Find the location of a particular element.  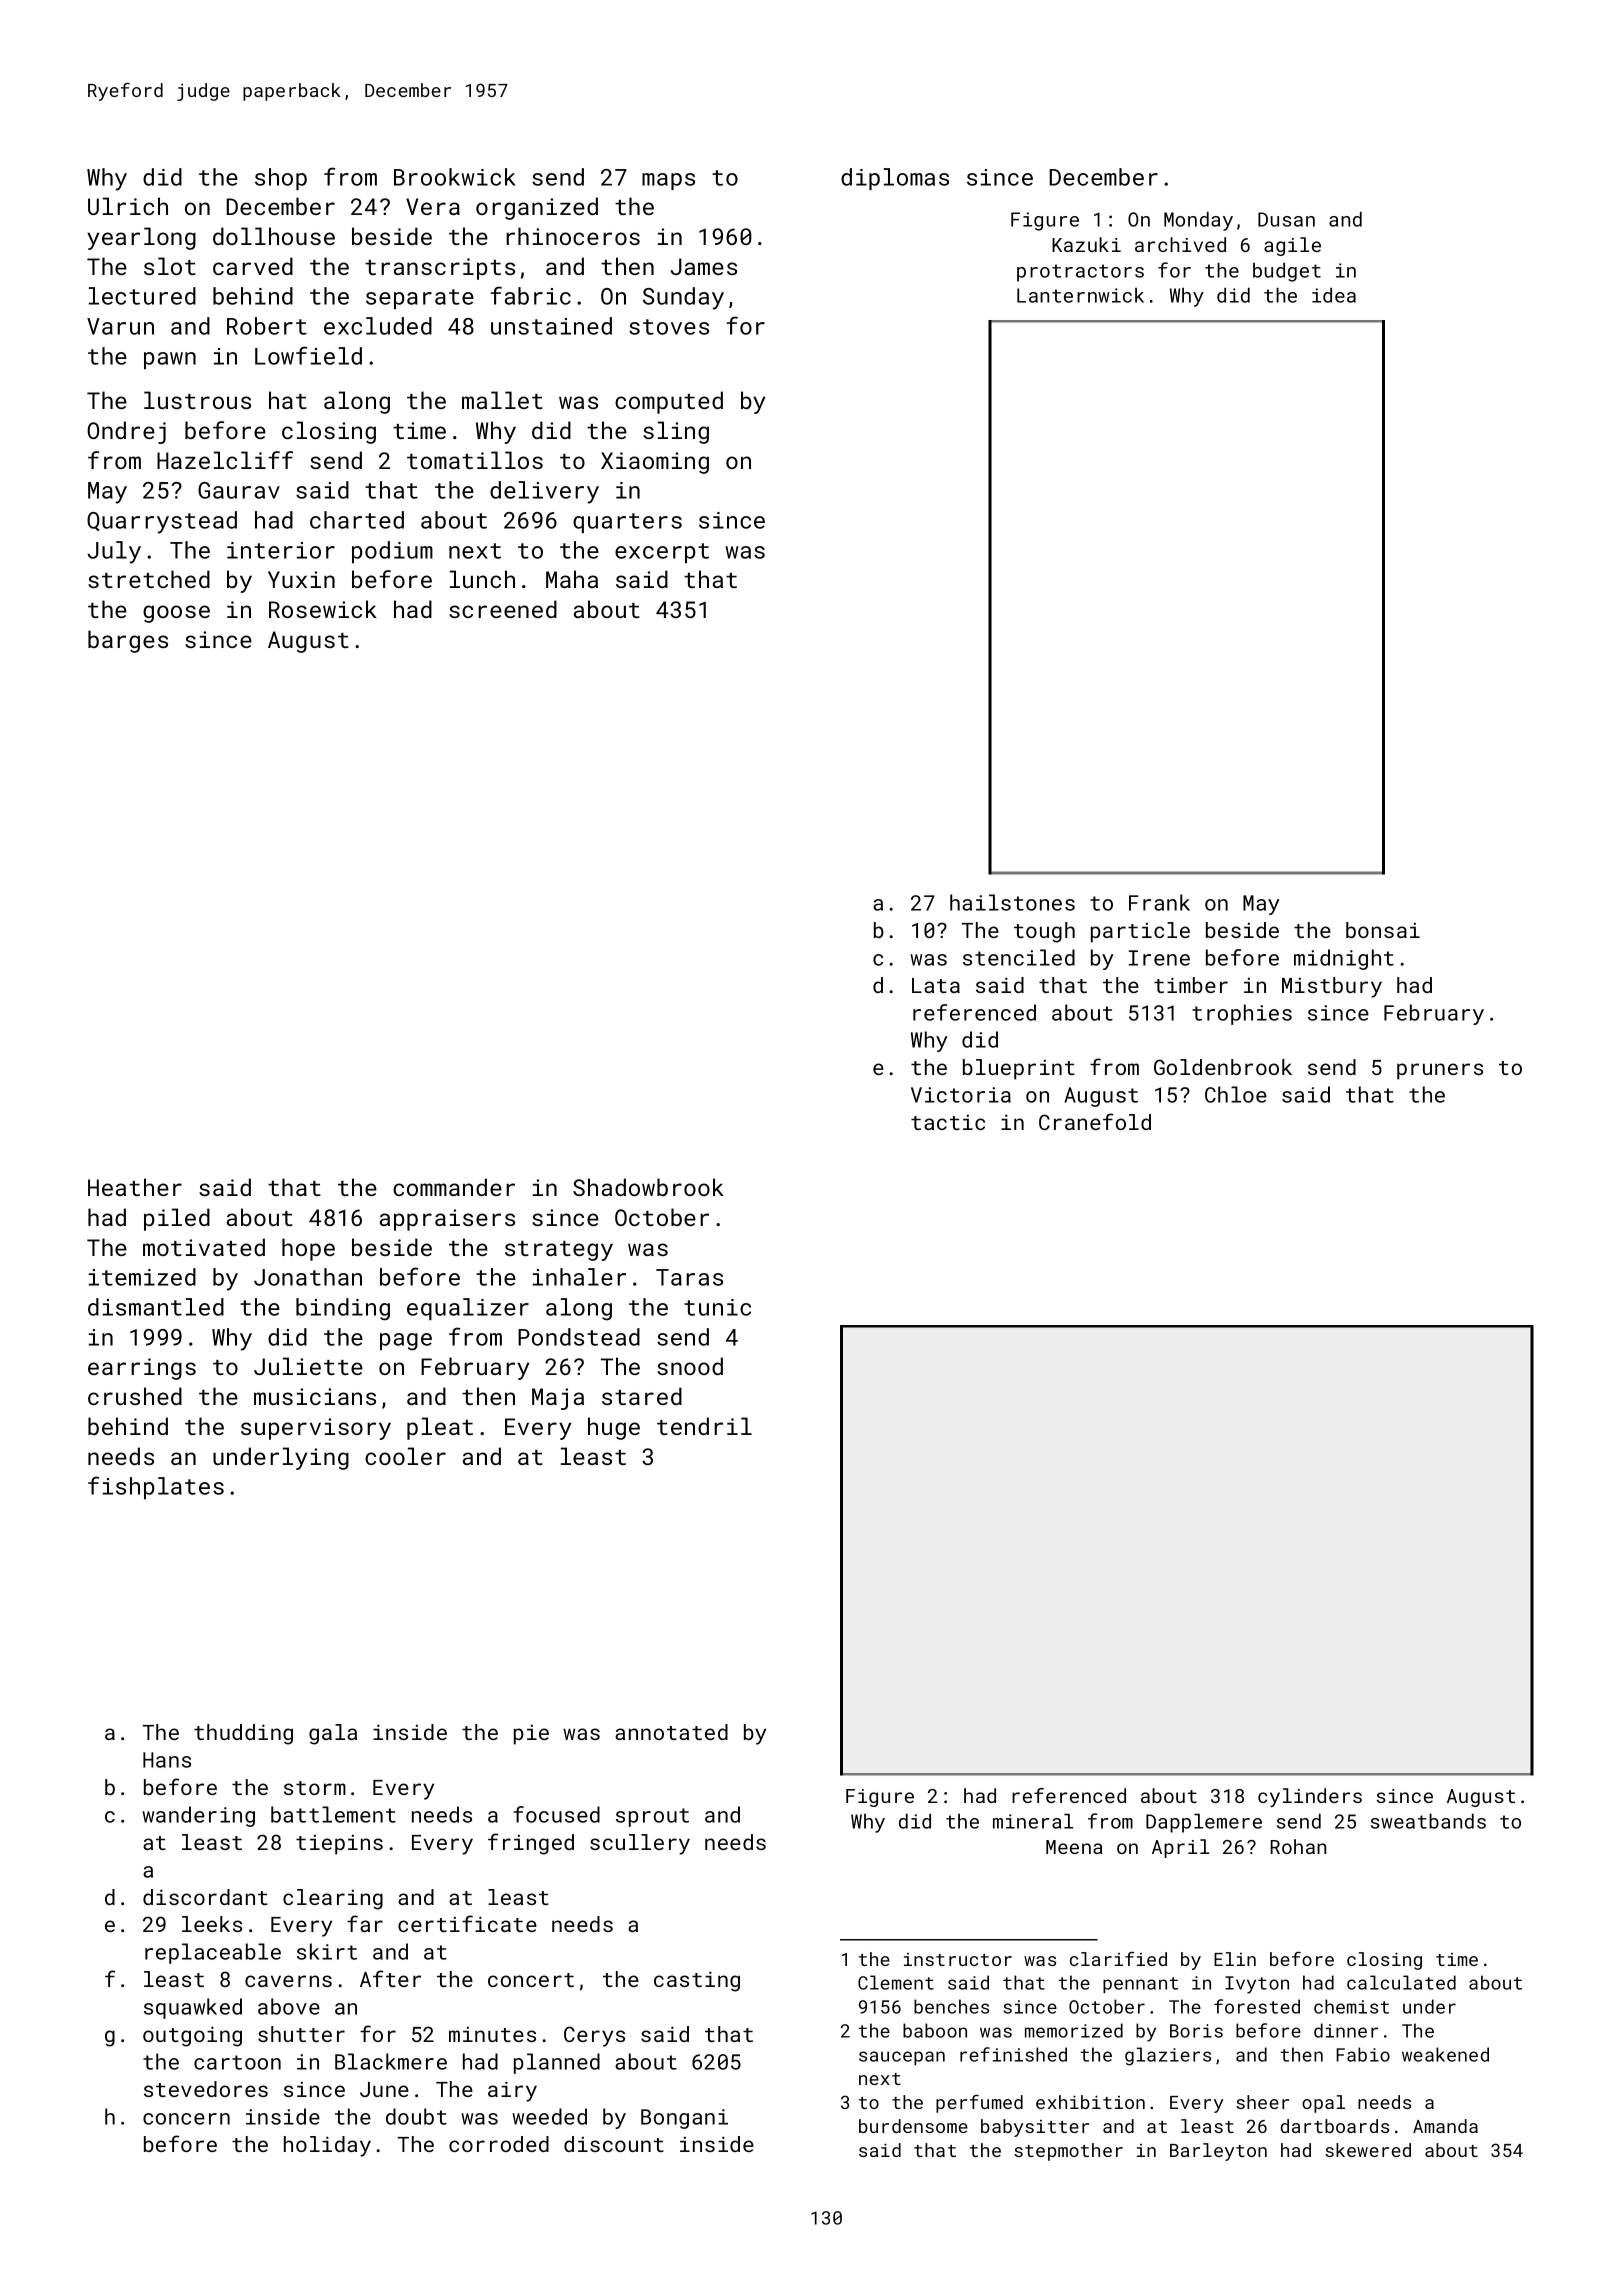

barges is located at coordinates (128, 641).
